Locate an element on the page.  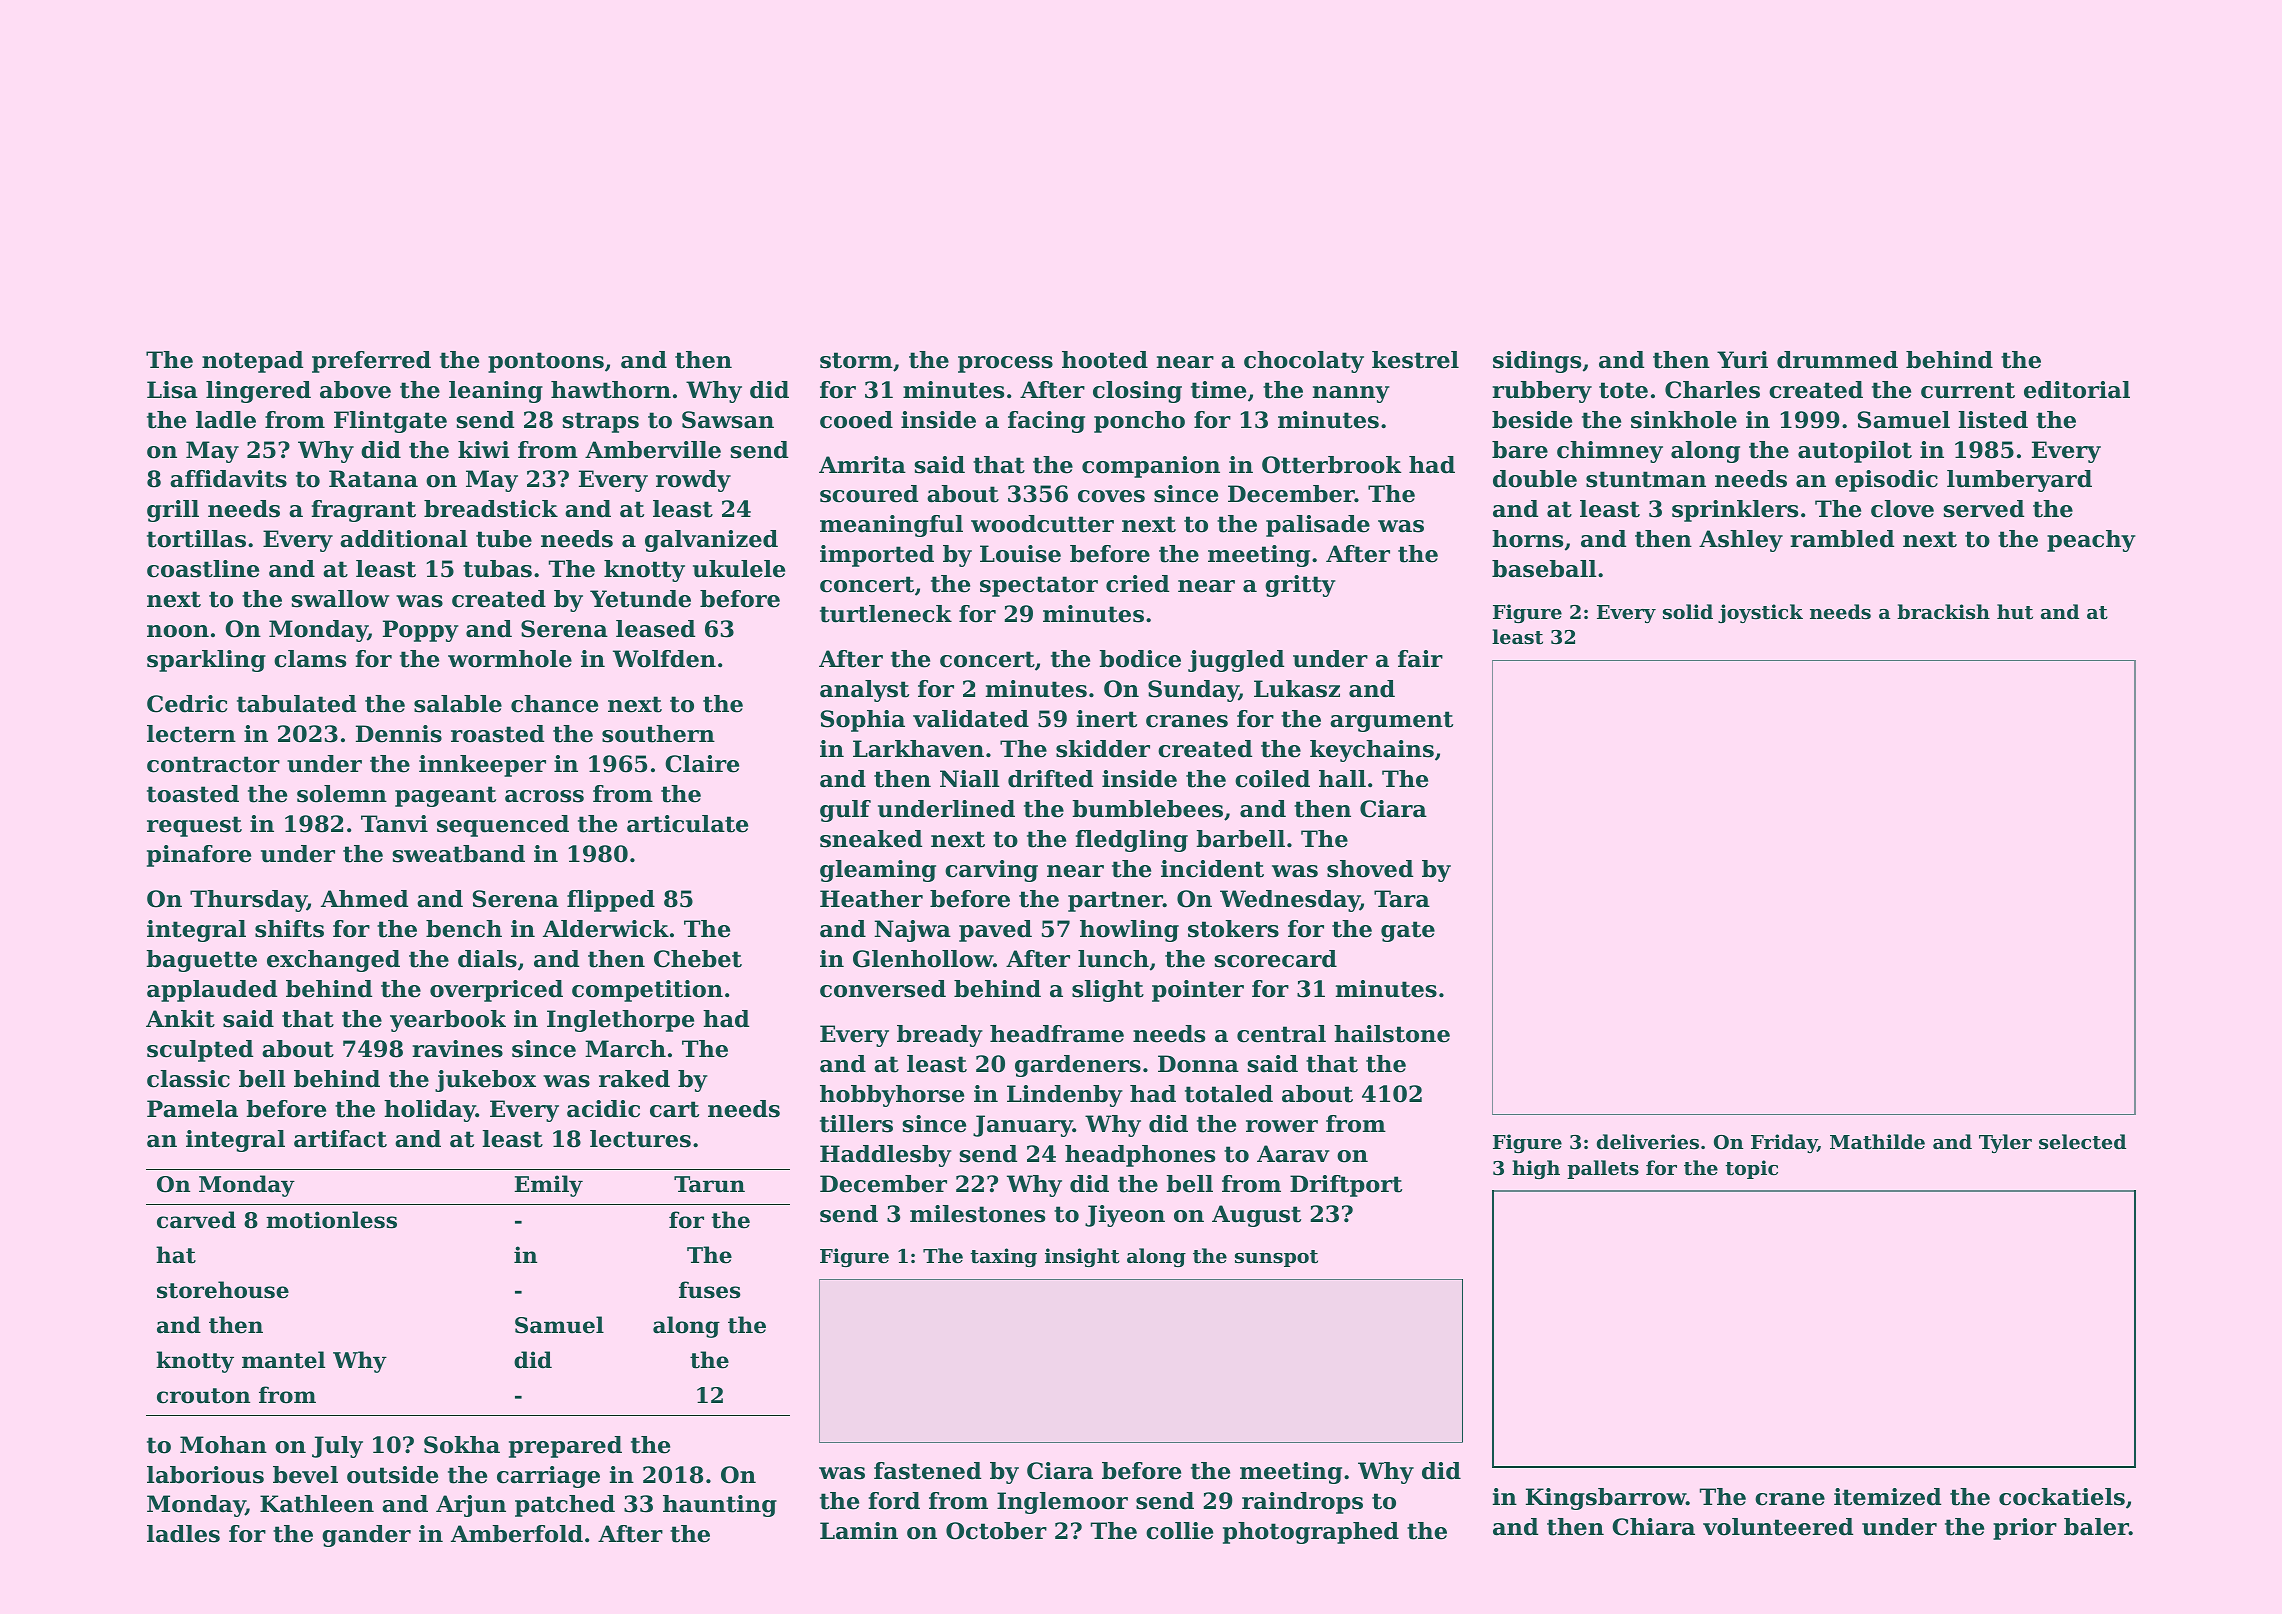
storm is located at coordinates (856, 360).
